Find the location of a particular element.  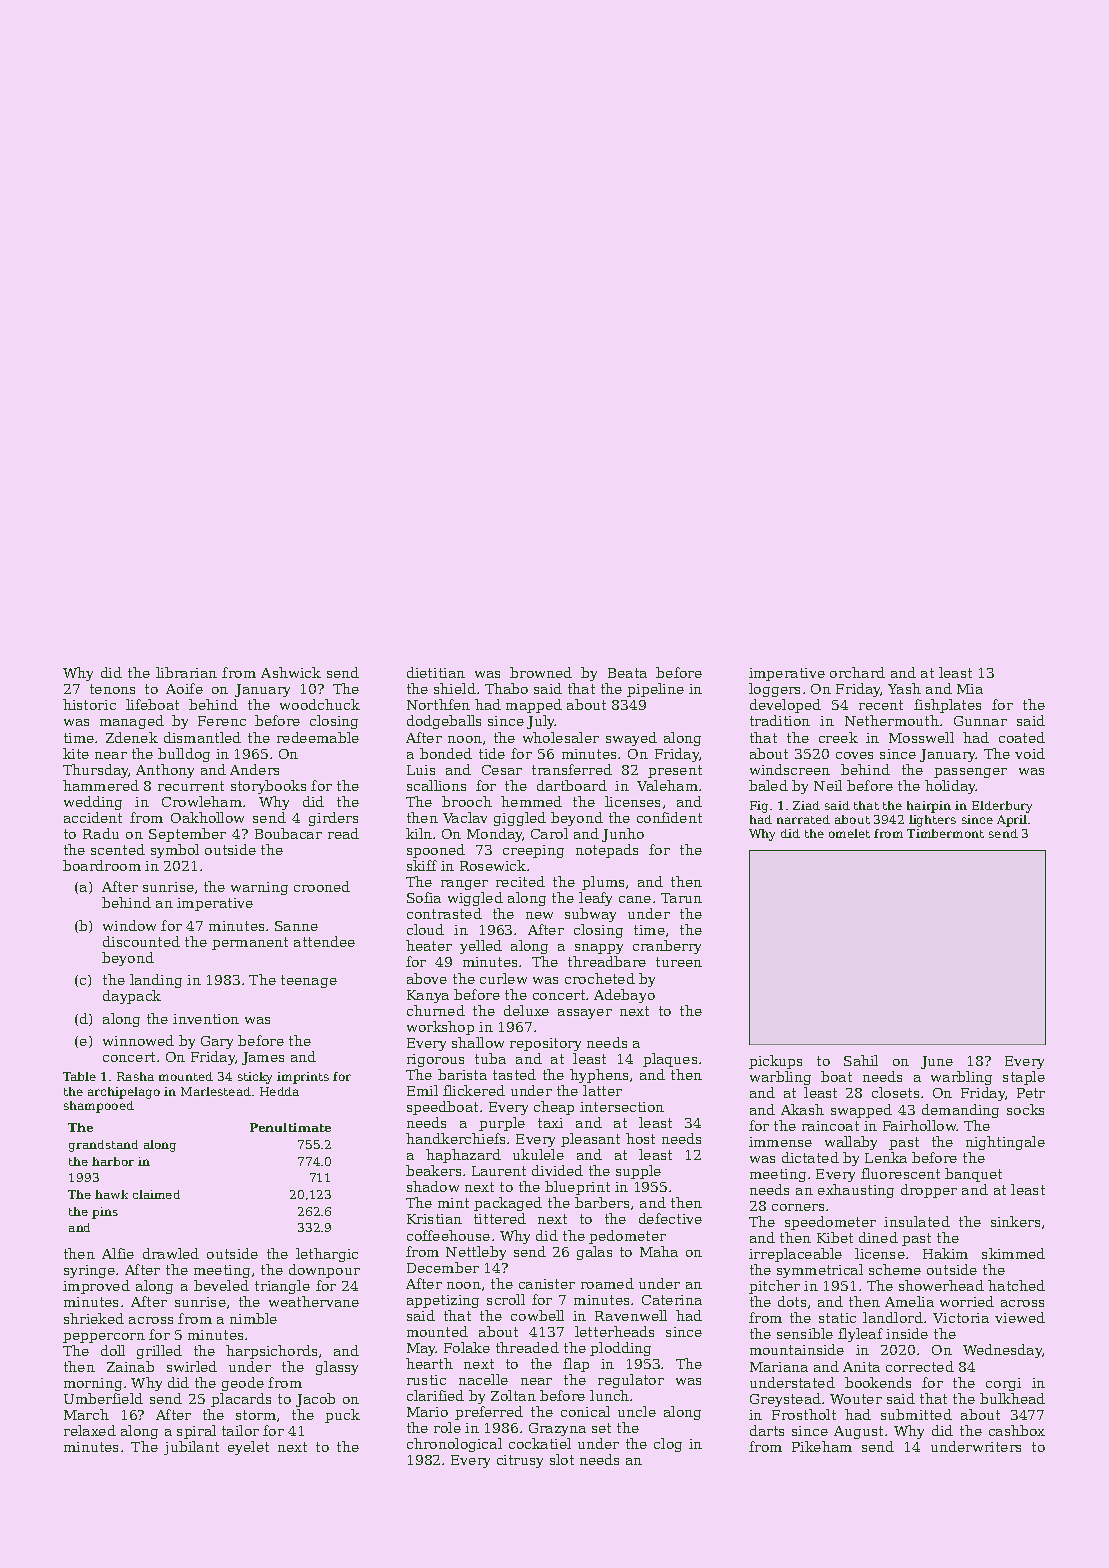

April is located at coordinates (1012, 821).
